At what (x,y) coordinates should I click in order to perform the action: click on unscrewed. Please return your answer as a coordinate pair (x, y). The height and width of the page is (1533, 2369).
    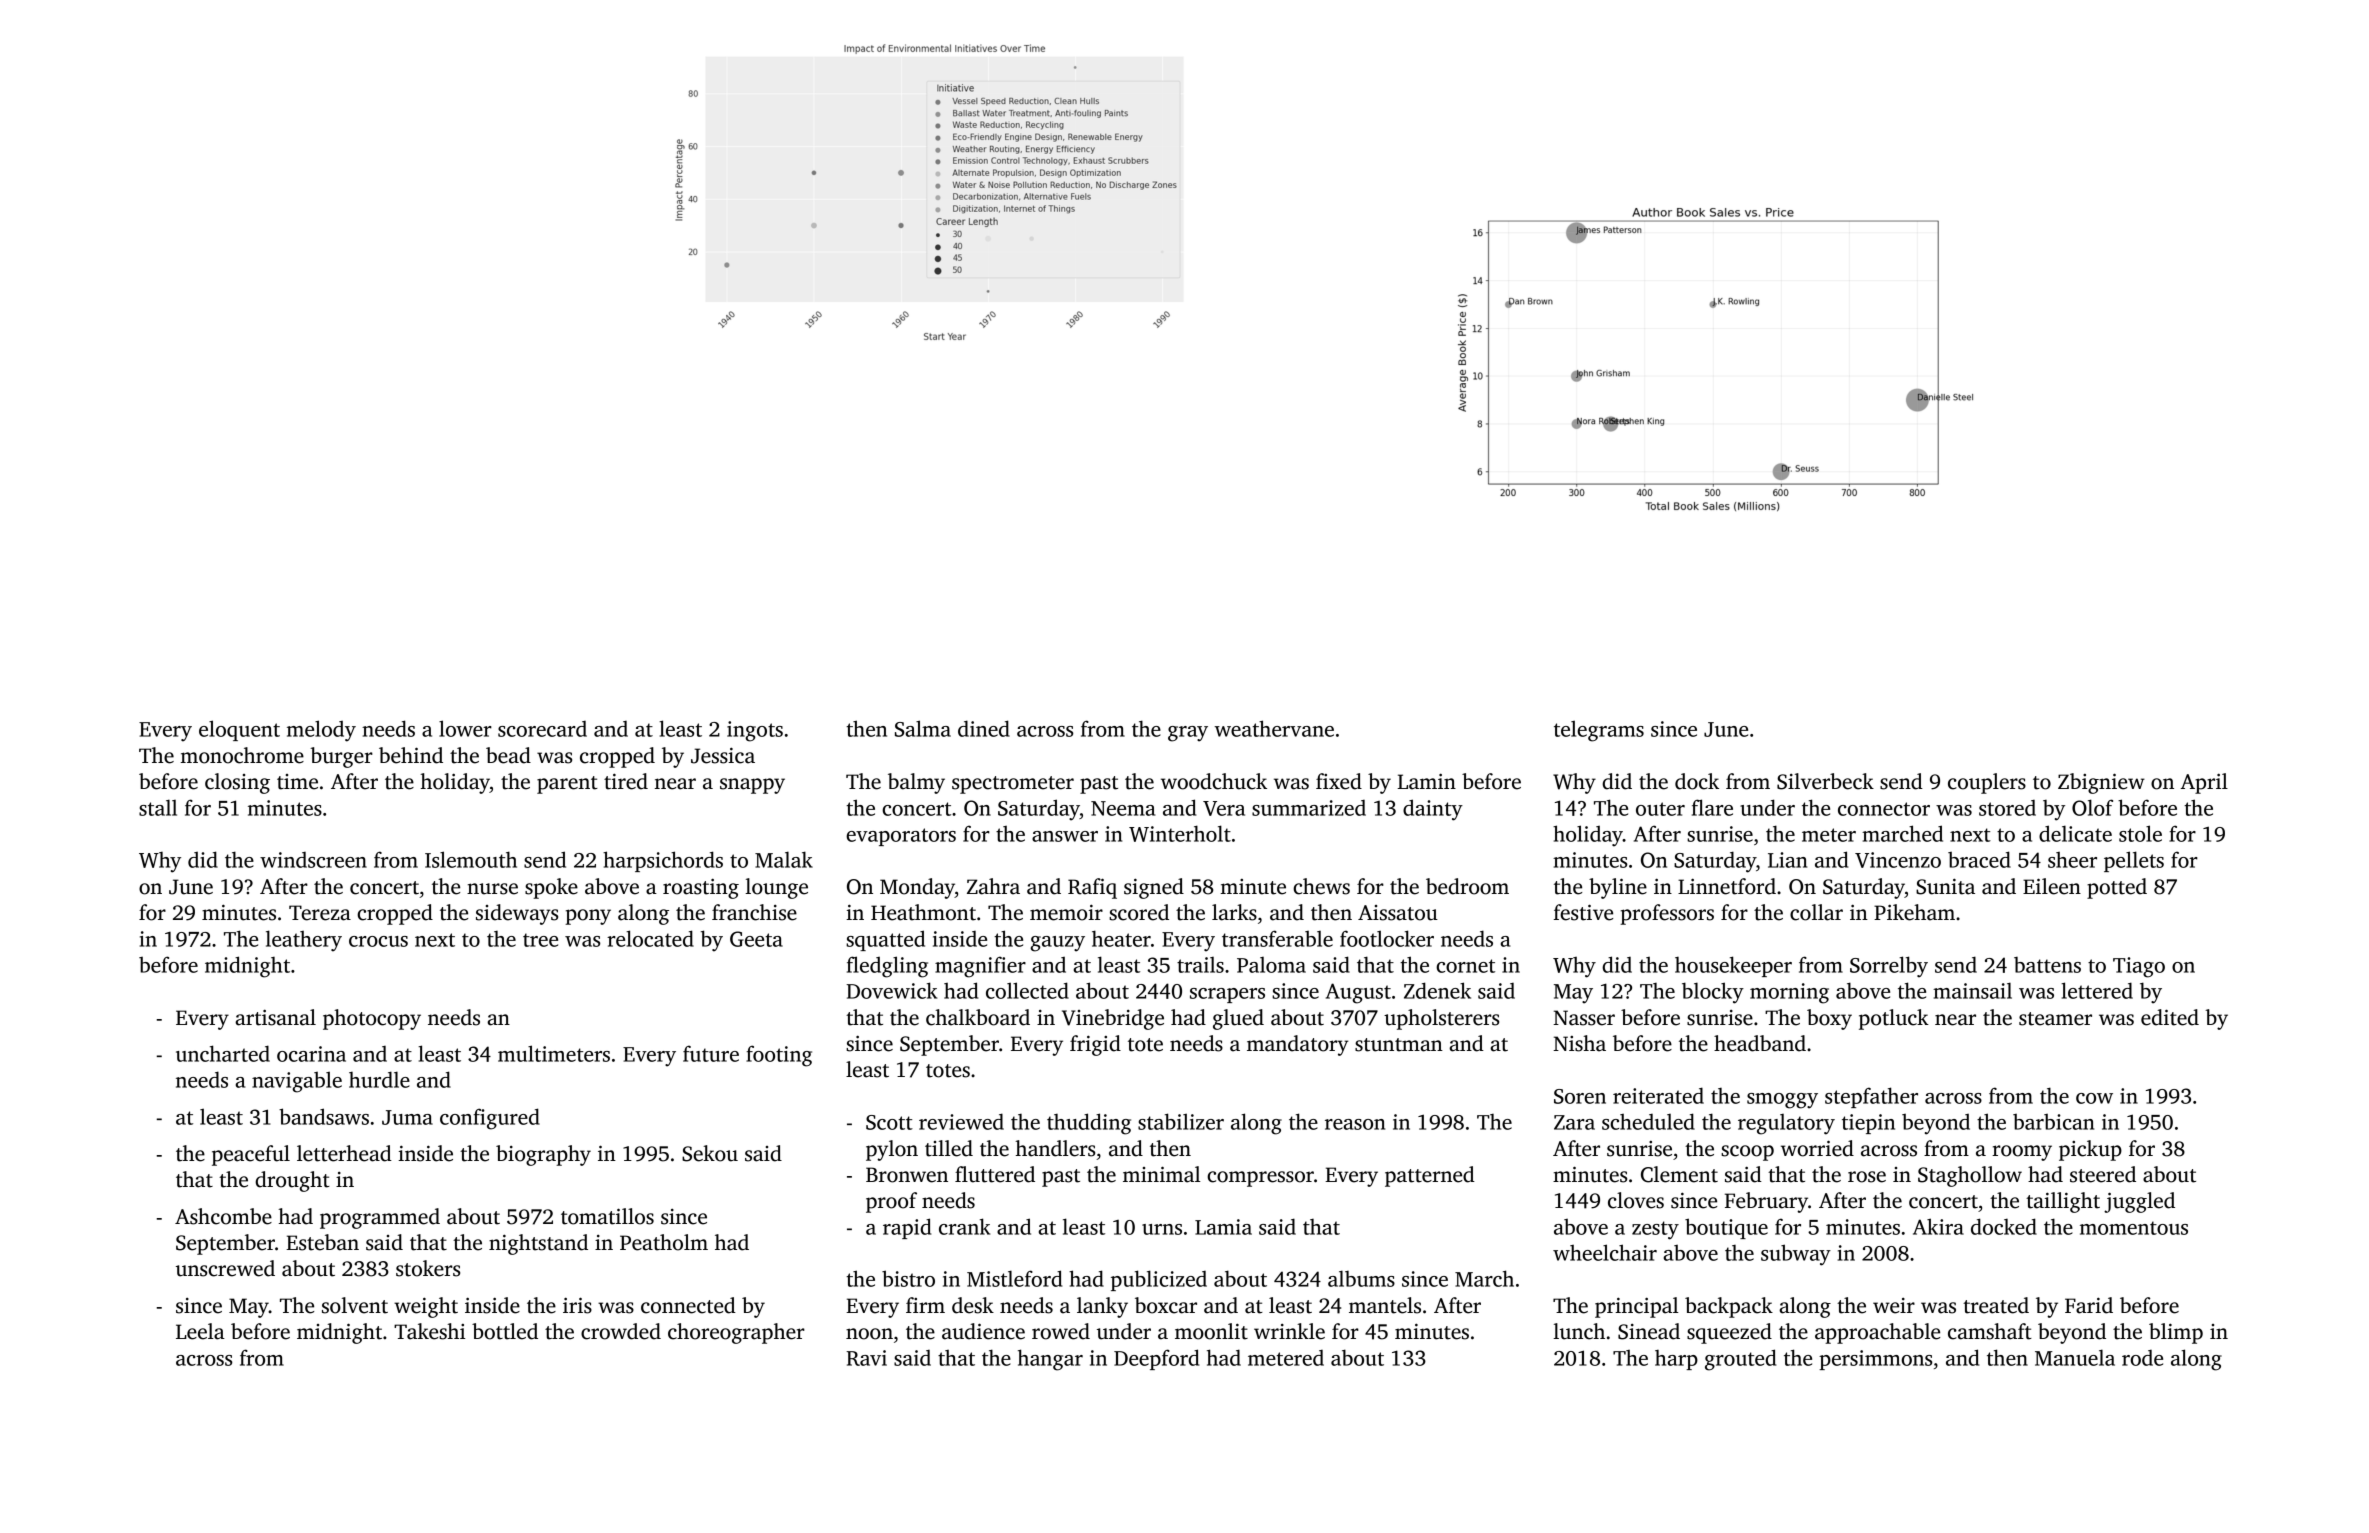
    Looking at the image, I should click on (225, 1268).
